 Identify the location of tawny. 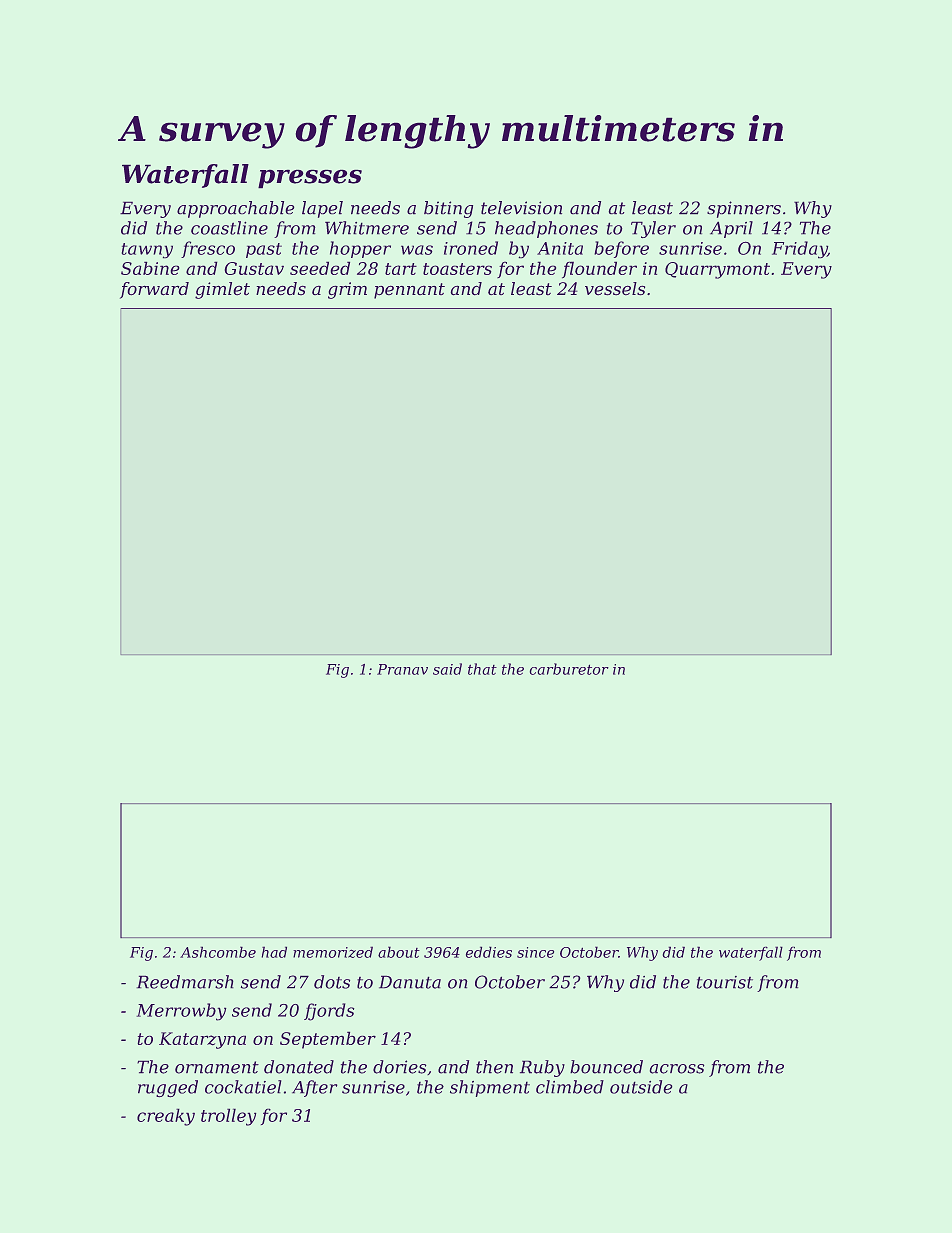
(147, 251).
